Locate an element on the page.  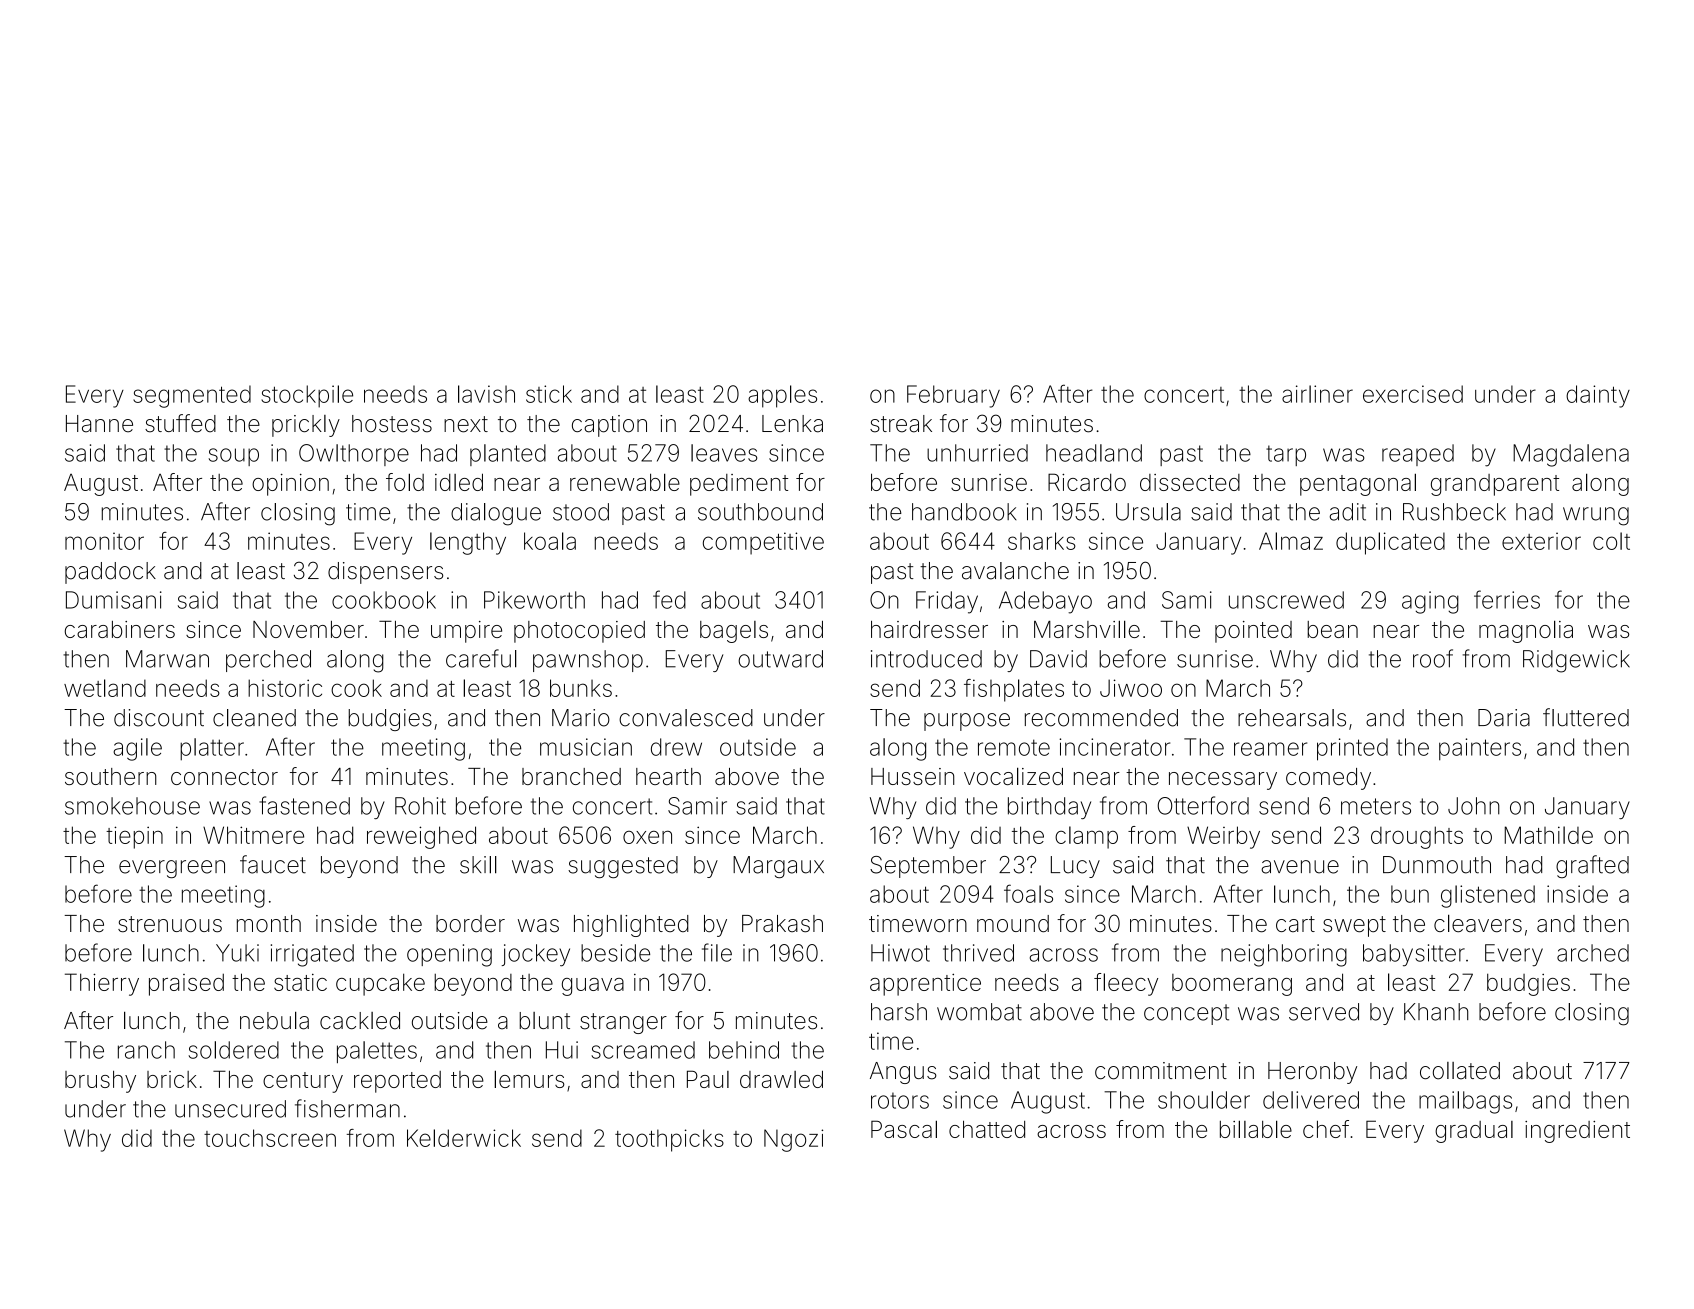
touchscreen is located at coordinates (270, 1138).
